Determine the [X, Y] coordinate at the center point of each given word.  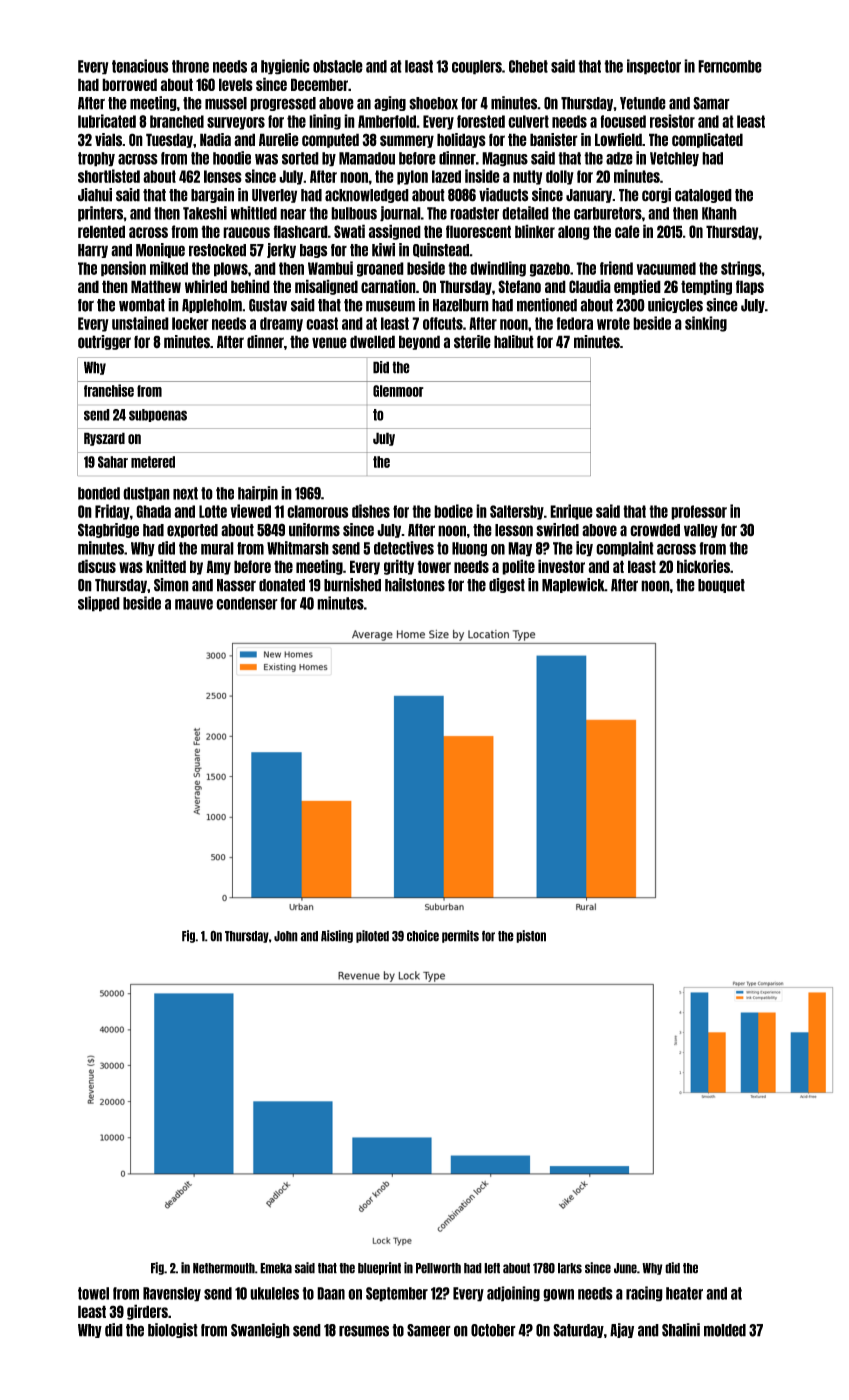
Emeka [276, 1268]
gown [558, 1295]
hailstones [415, 585]
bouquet [721, 586]
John [286, 936]
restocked [217, 250]
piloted [372, 936]
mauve [194, 604]
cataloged [703, 196]
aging [390, 103]
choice [423, 936]
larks [570, 1268]
